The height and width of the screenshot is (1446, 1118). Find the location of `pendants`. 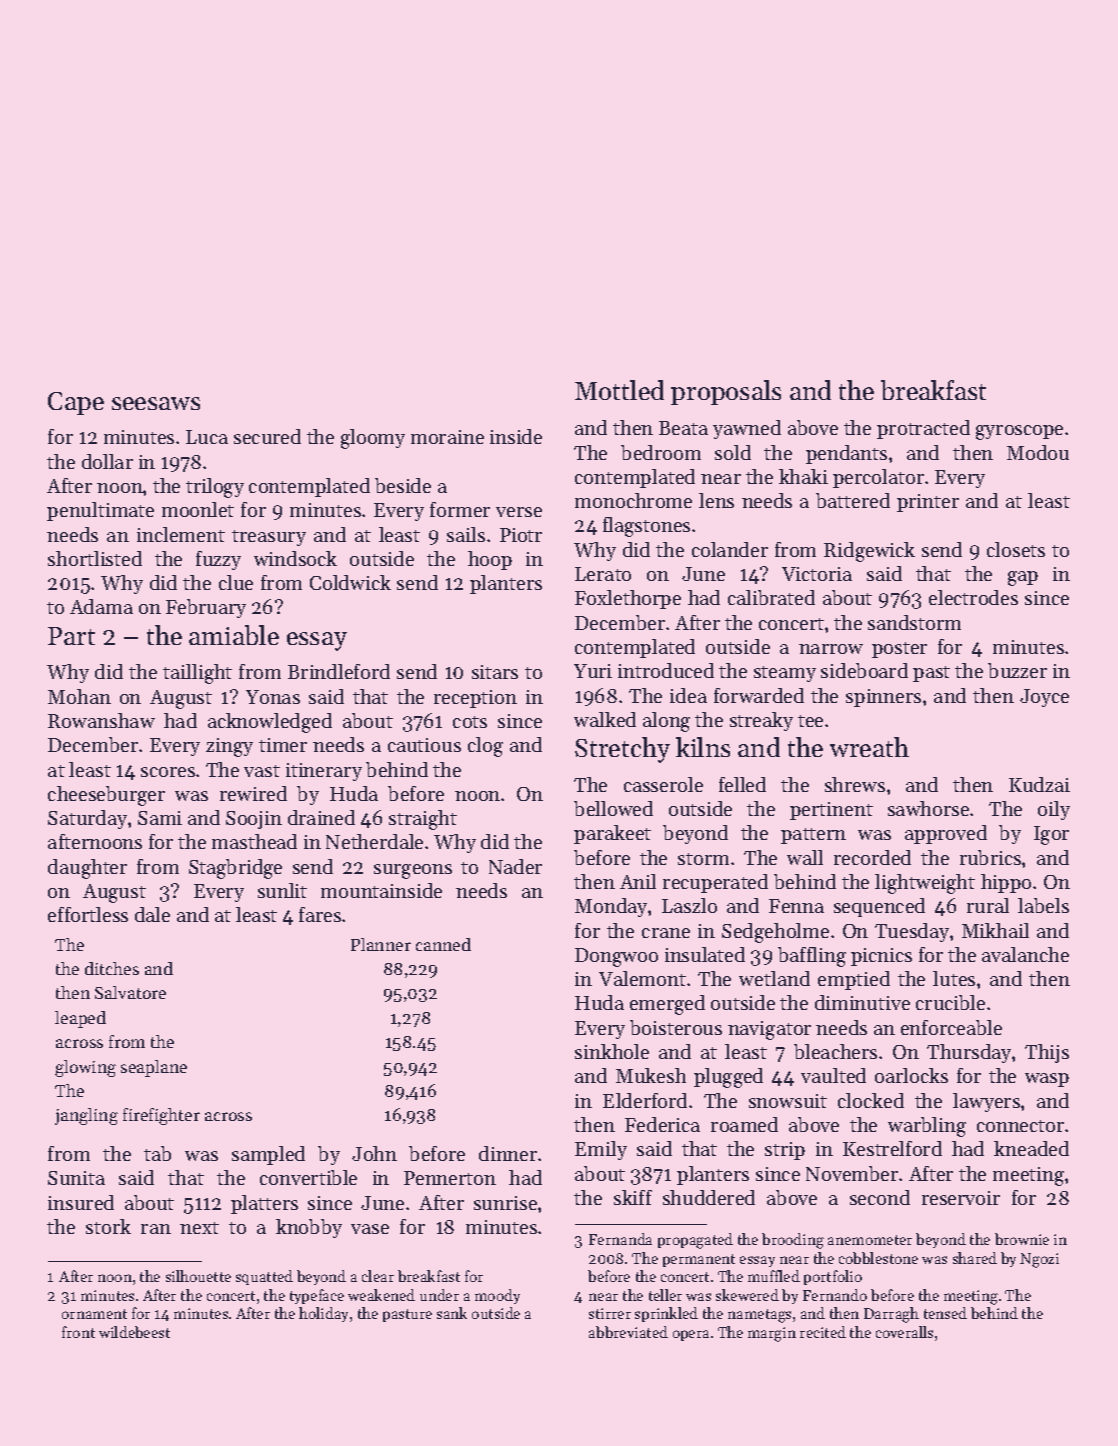

pendants is located at coordinates (846, 454).
